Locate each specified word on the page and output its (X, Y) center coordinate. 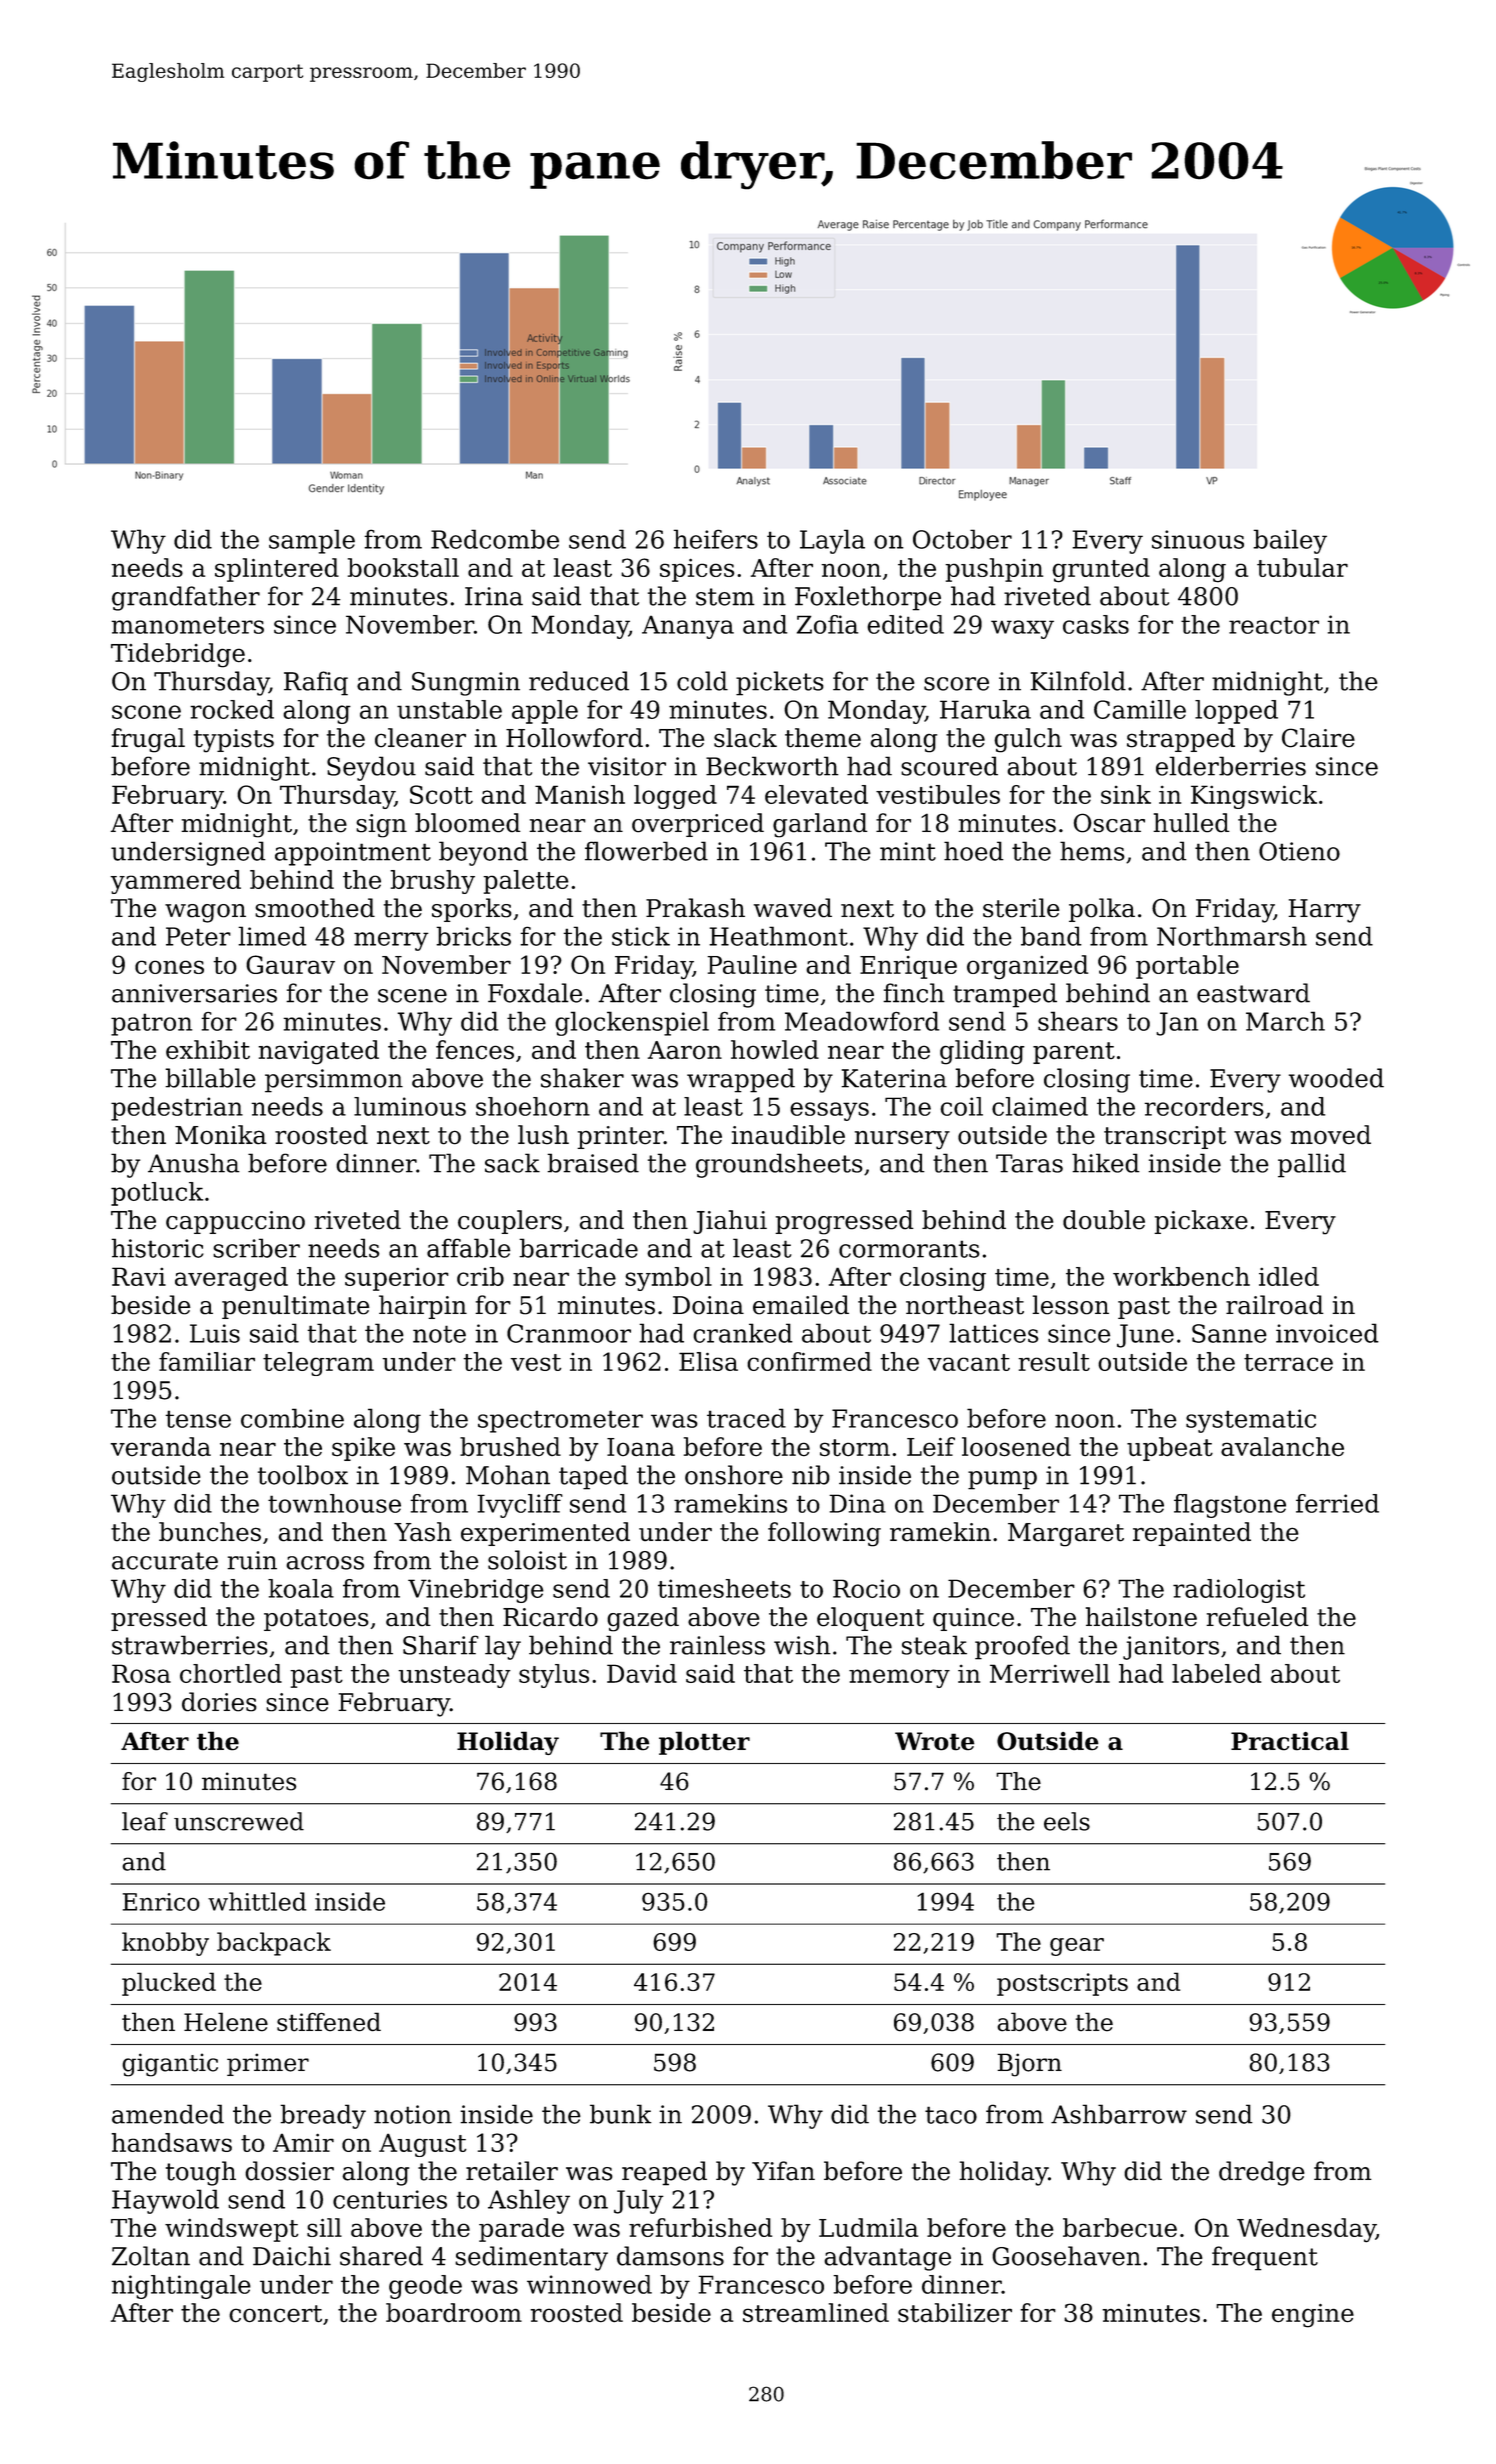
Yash (423, 1532)
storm (855, 1448)
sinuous (1198, 539)
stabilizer (955, 2313)
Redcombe (495, 539)
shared (381, 2256)
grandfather (186, 598)
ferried (1337, 1503)
